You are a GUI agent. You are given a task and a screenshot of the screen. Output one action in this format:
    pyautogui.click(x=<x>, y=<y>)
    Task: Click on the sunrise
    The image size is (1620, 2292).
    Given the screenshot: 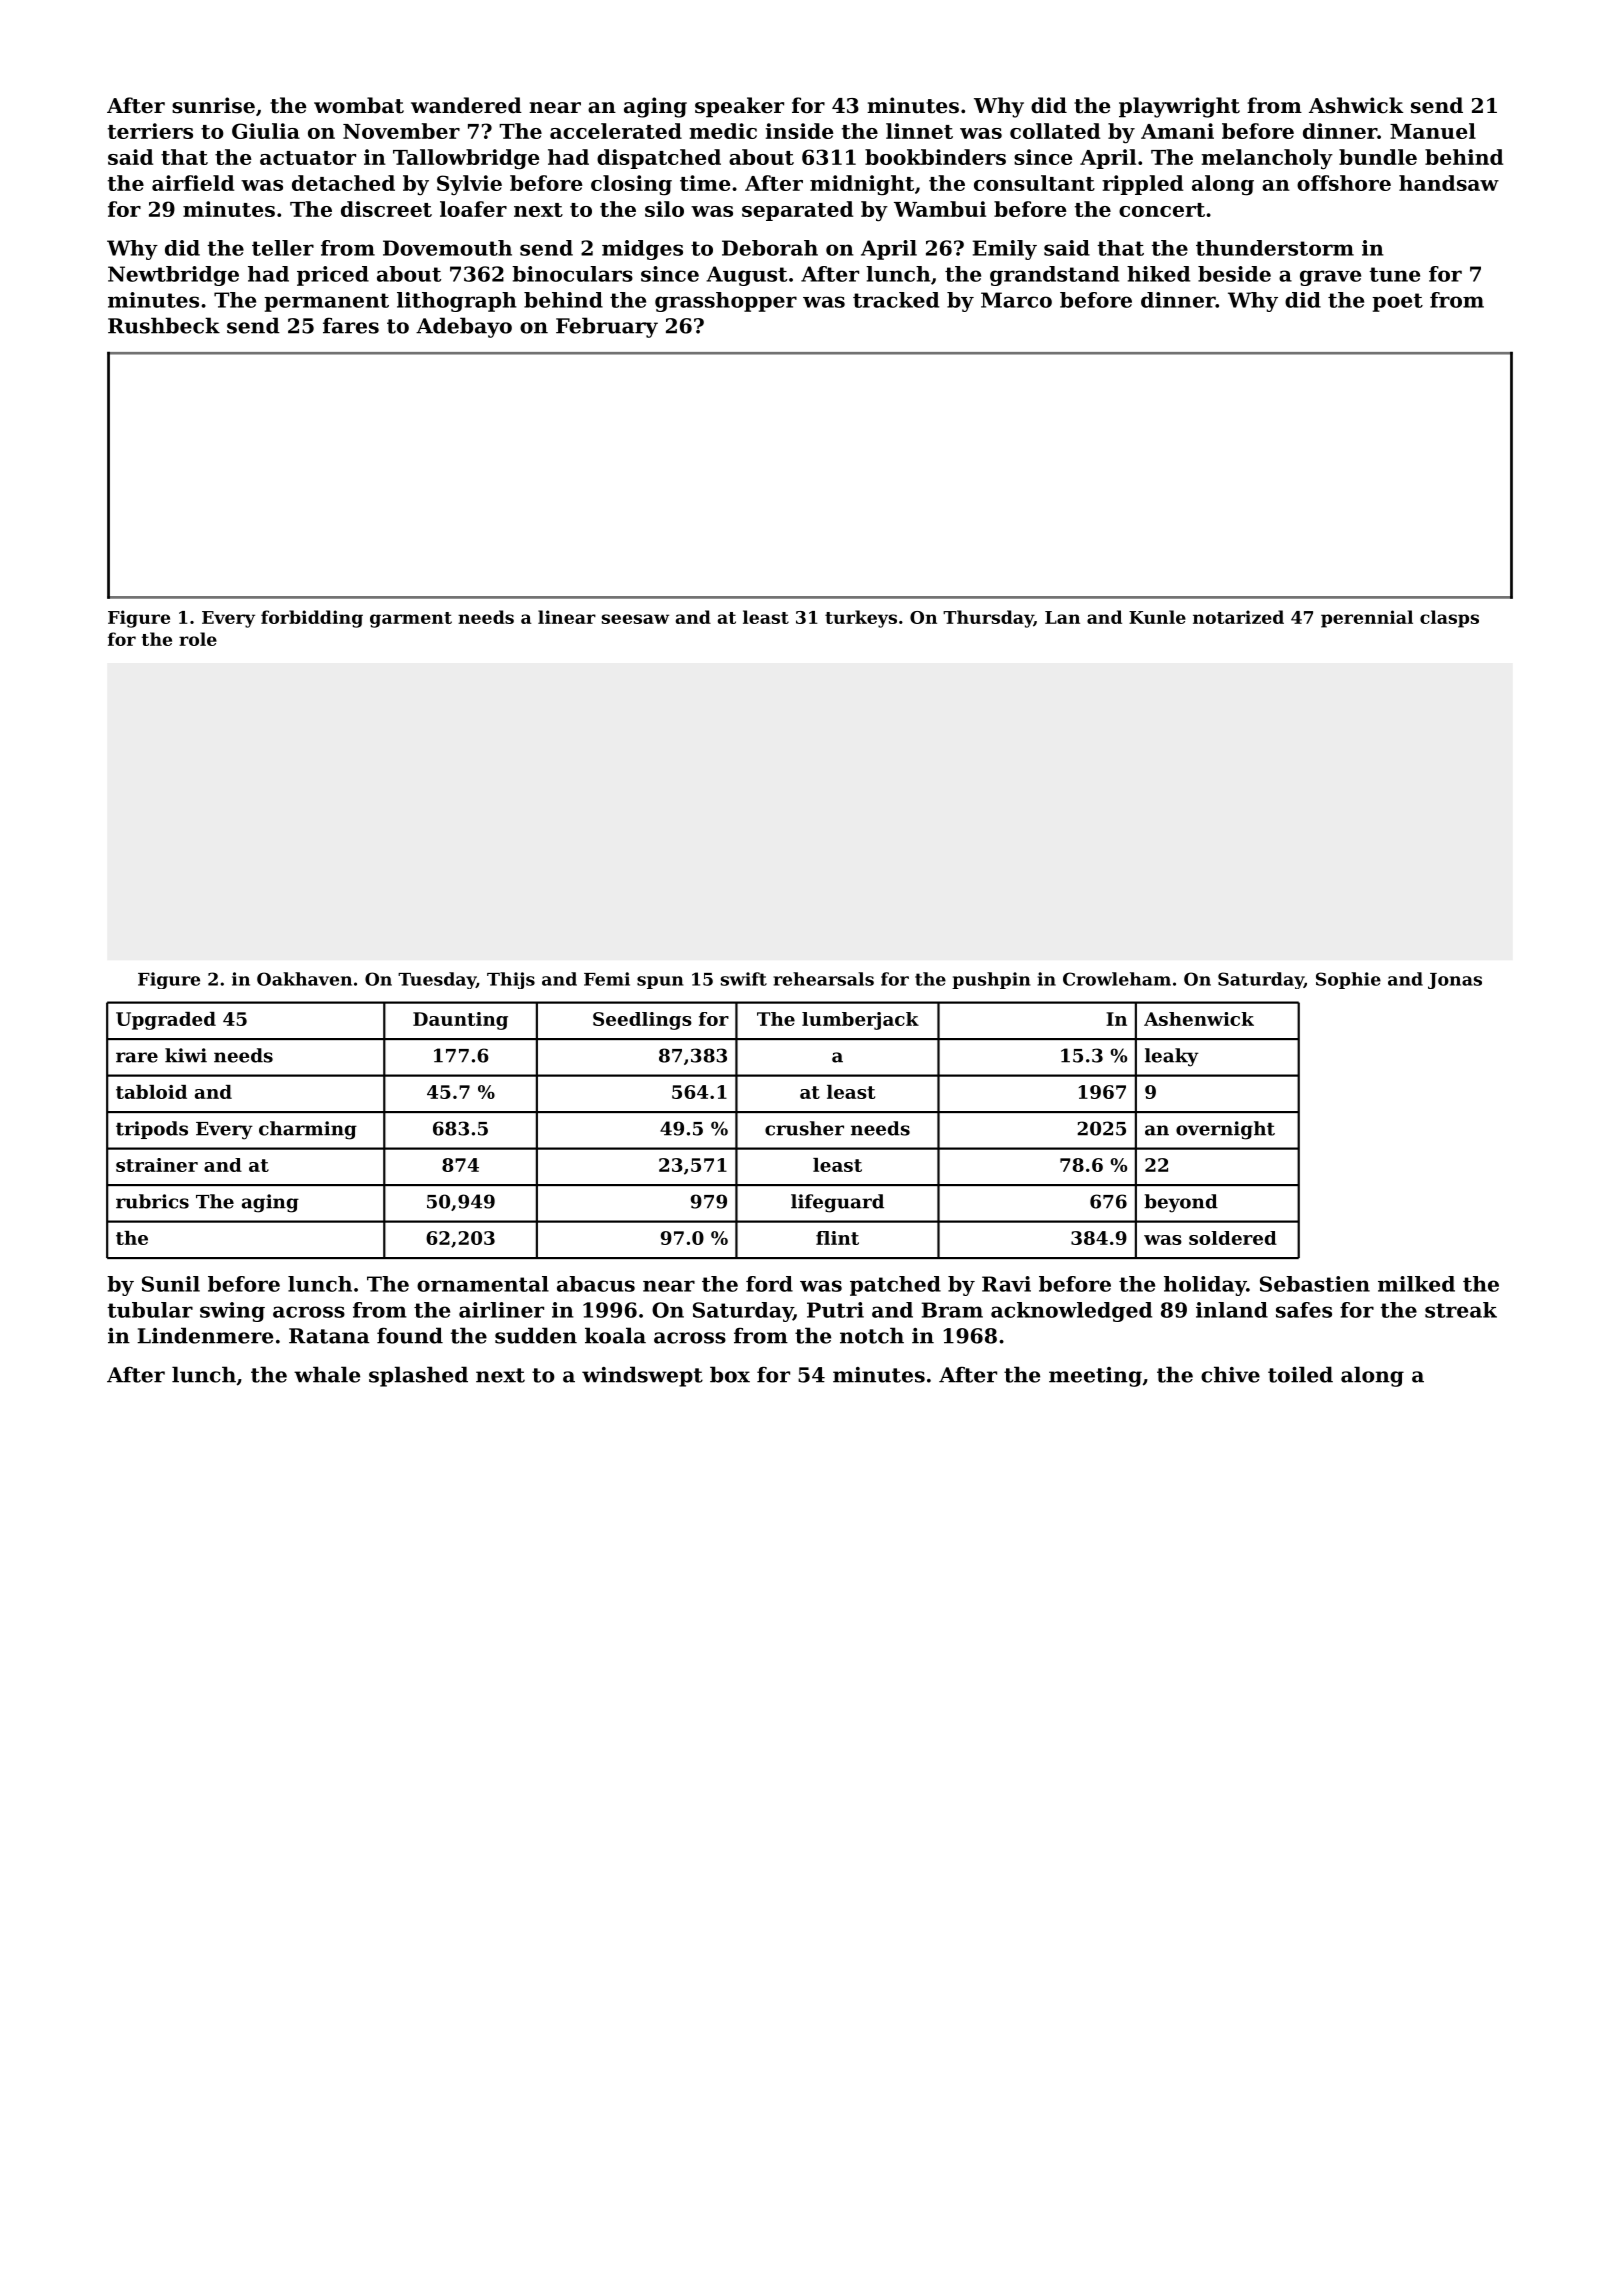 What is the action you would take?
    pyautogui.click(x=213, y=105)
